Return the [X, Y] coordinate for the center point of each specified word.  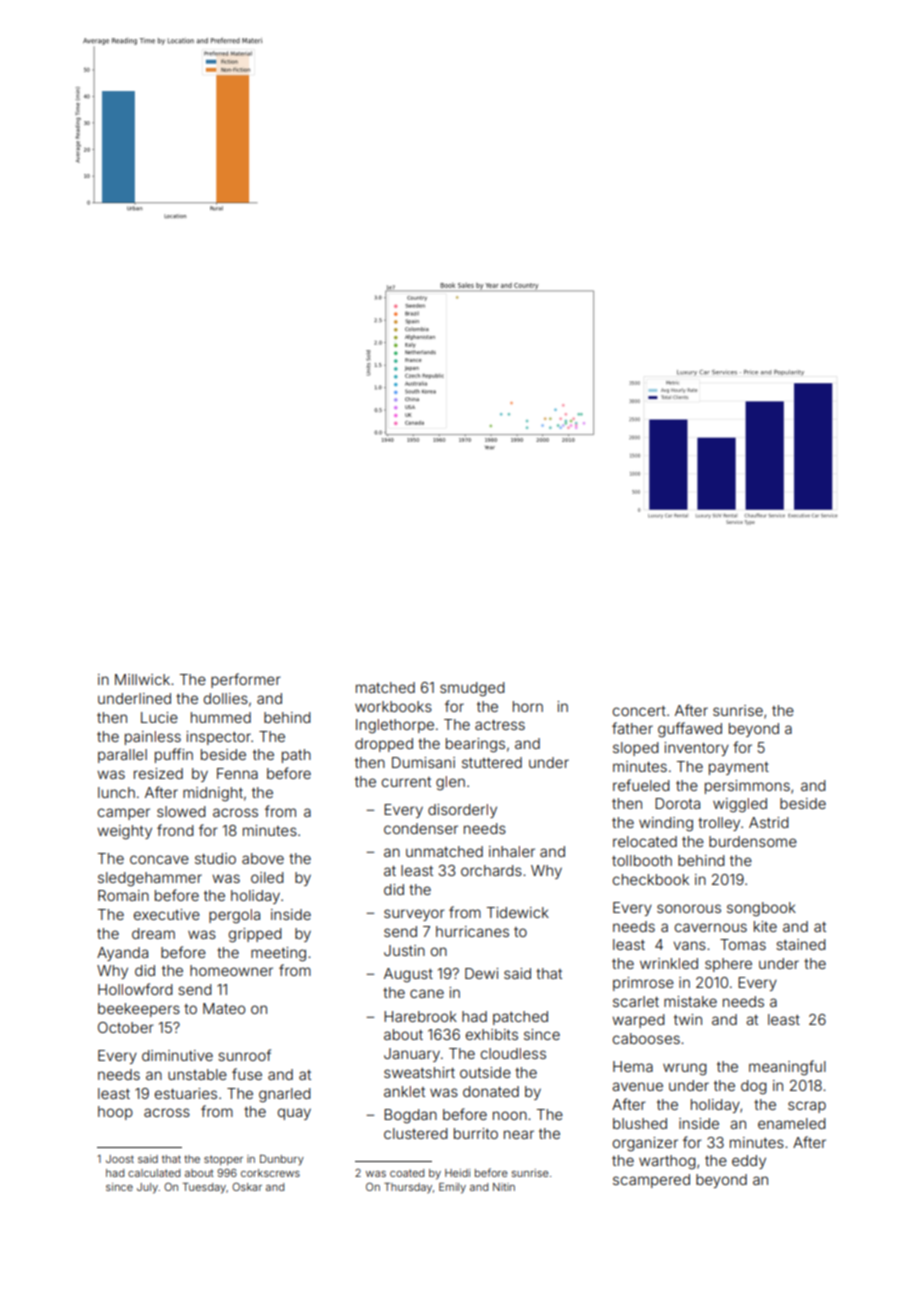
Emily [452, 1188]
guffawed [690, 730]
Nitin [504, 1187]
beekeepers [139, 1010]
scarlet [636, 1001]
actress [500, 725]
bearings [475, 745]
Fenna [237, 773]
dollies [226, 698]
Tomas [743, 944]
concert [639, 711]
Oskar [247, 1187]
